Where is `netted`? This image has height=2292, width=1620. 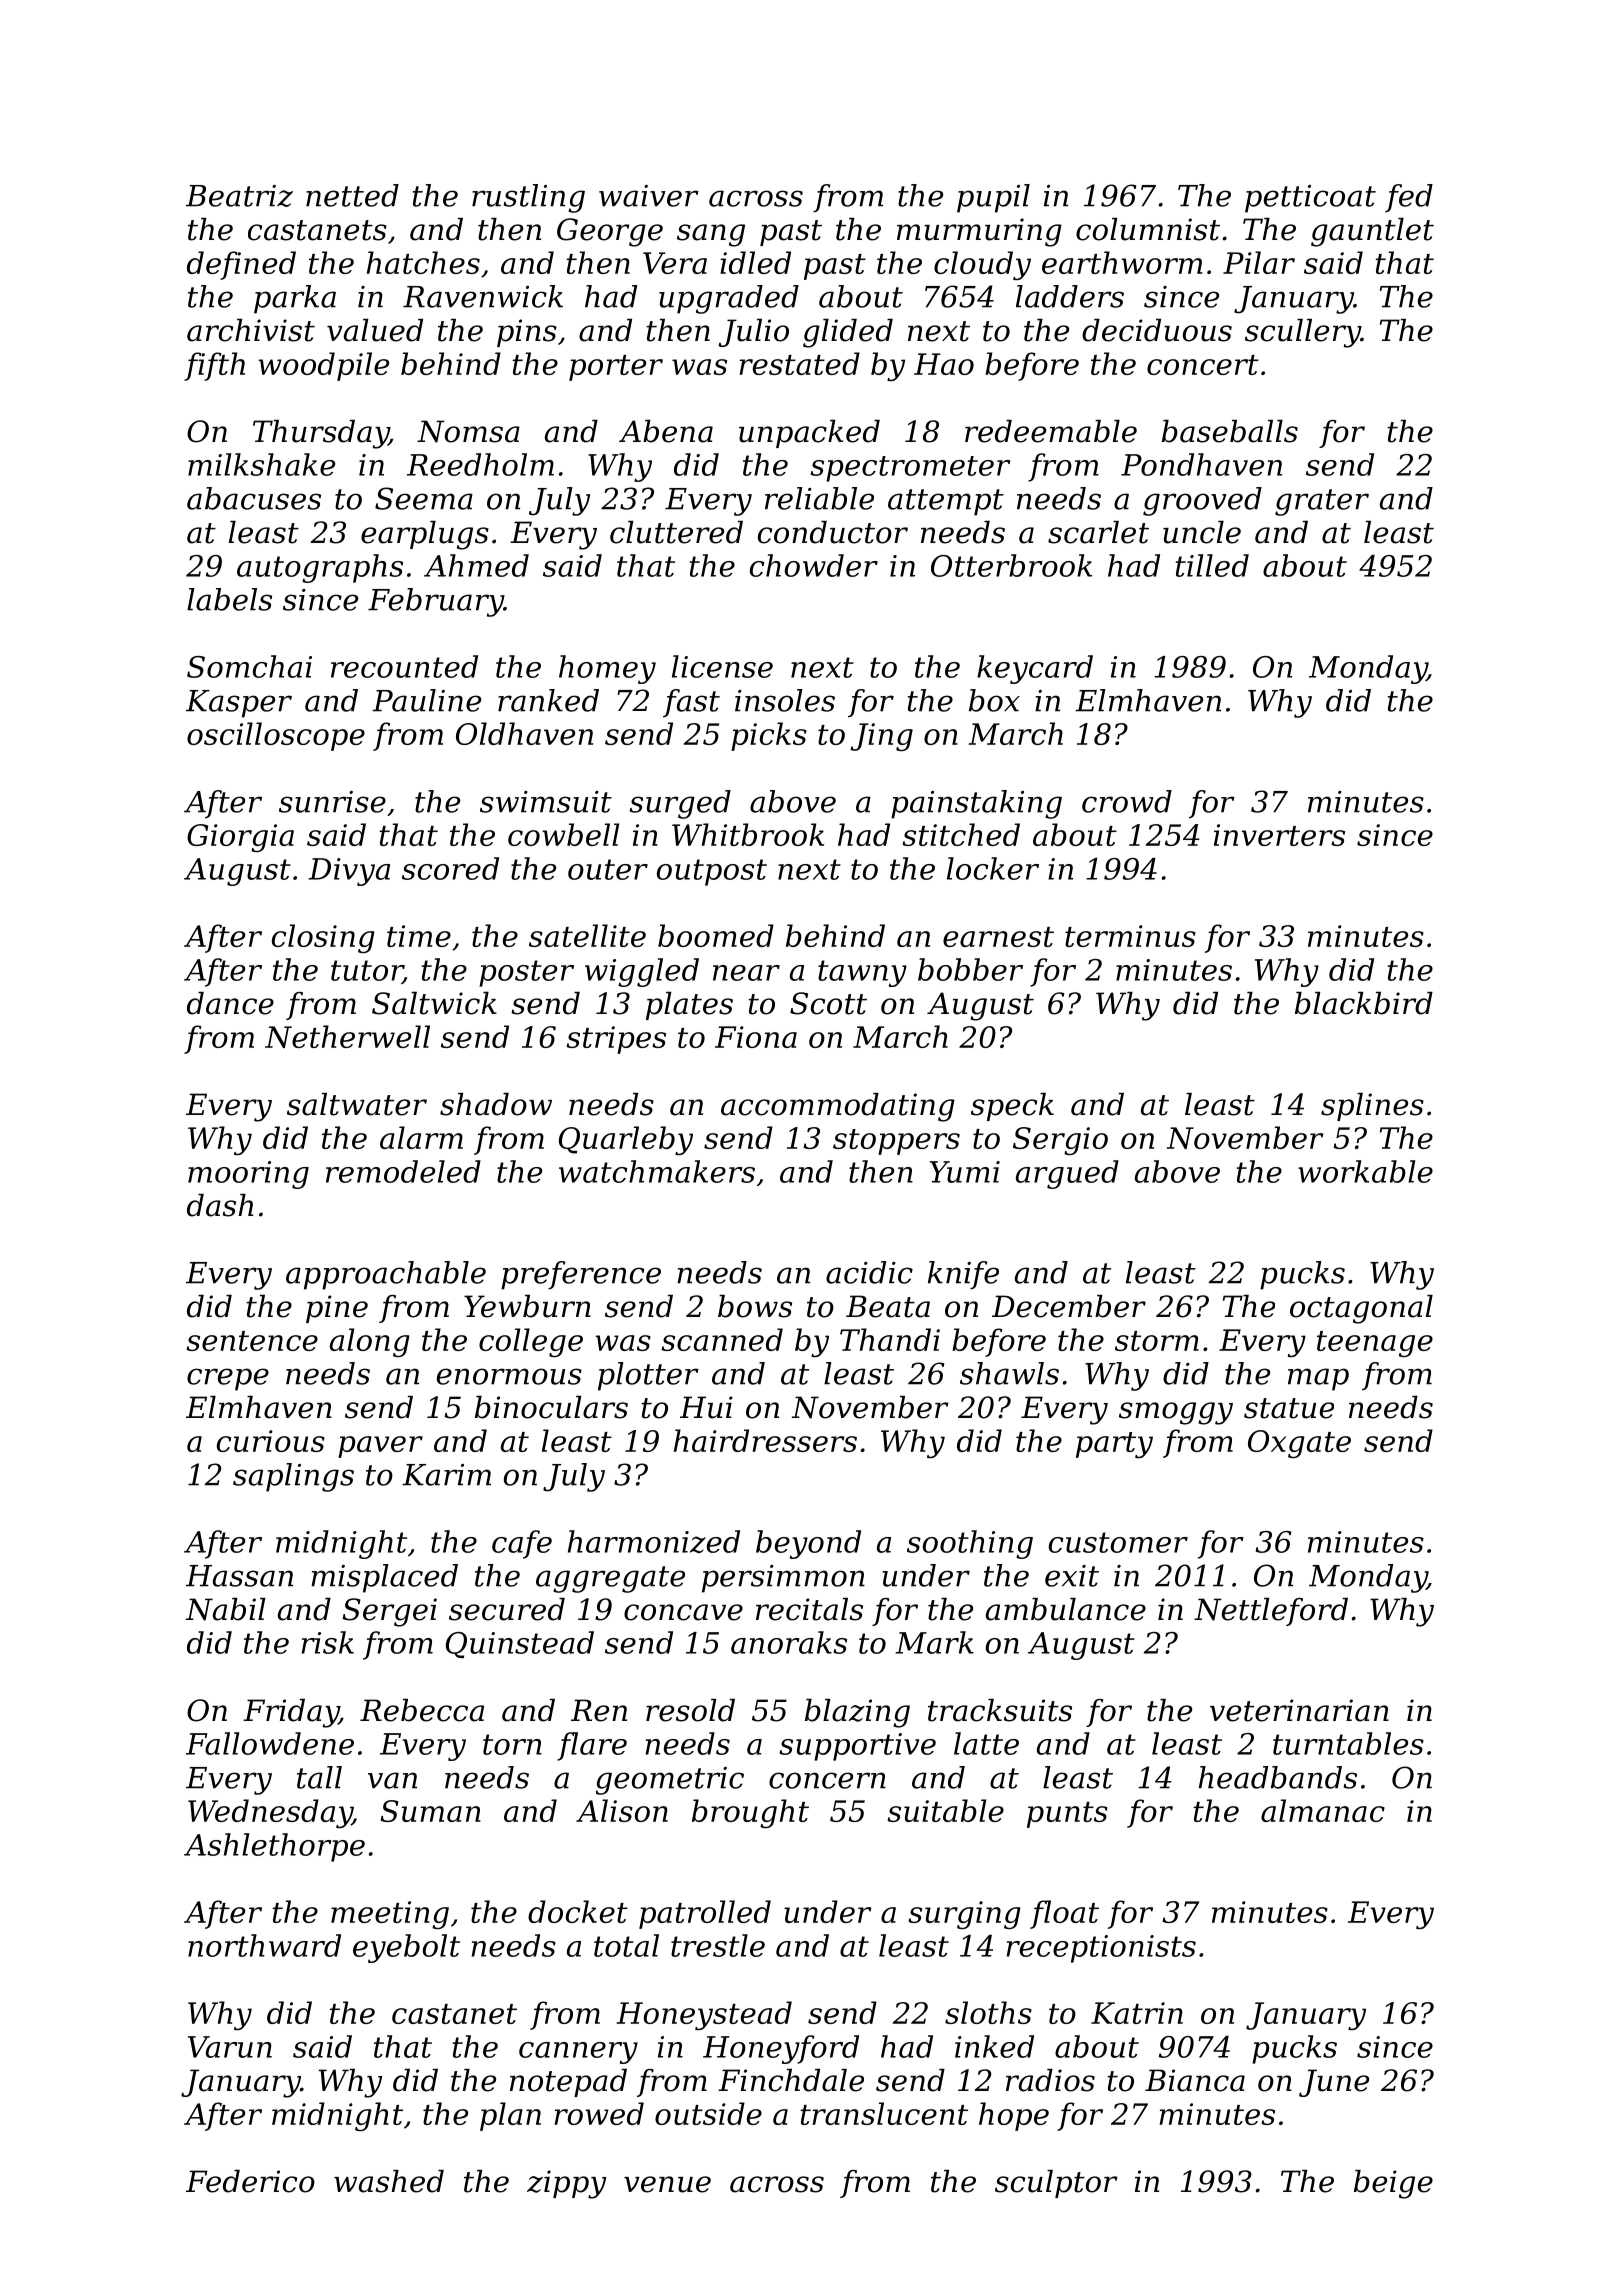
netted is located at coordinates (352, 195).
